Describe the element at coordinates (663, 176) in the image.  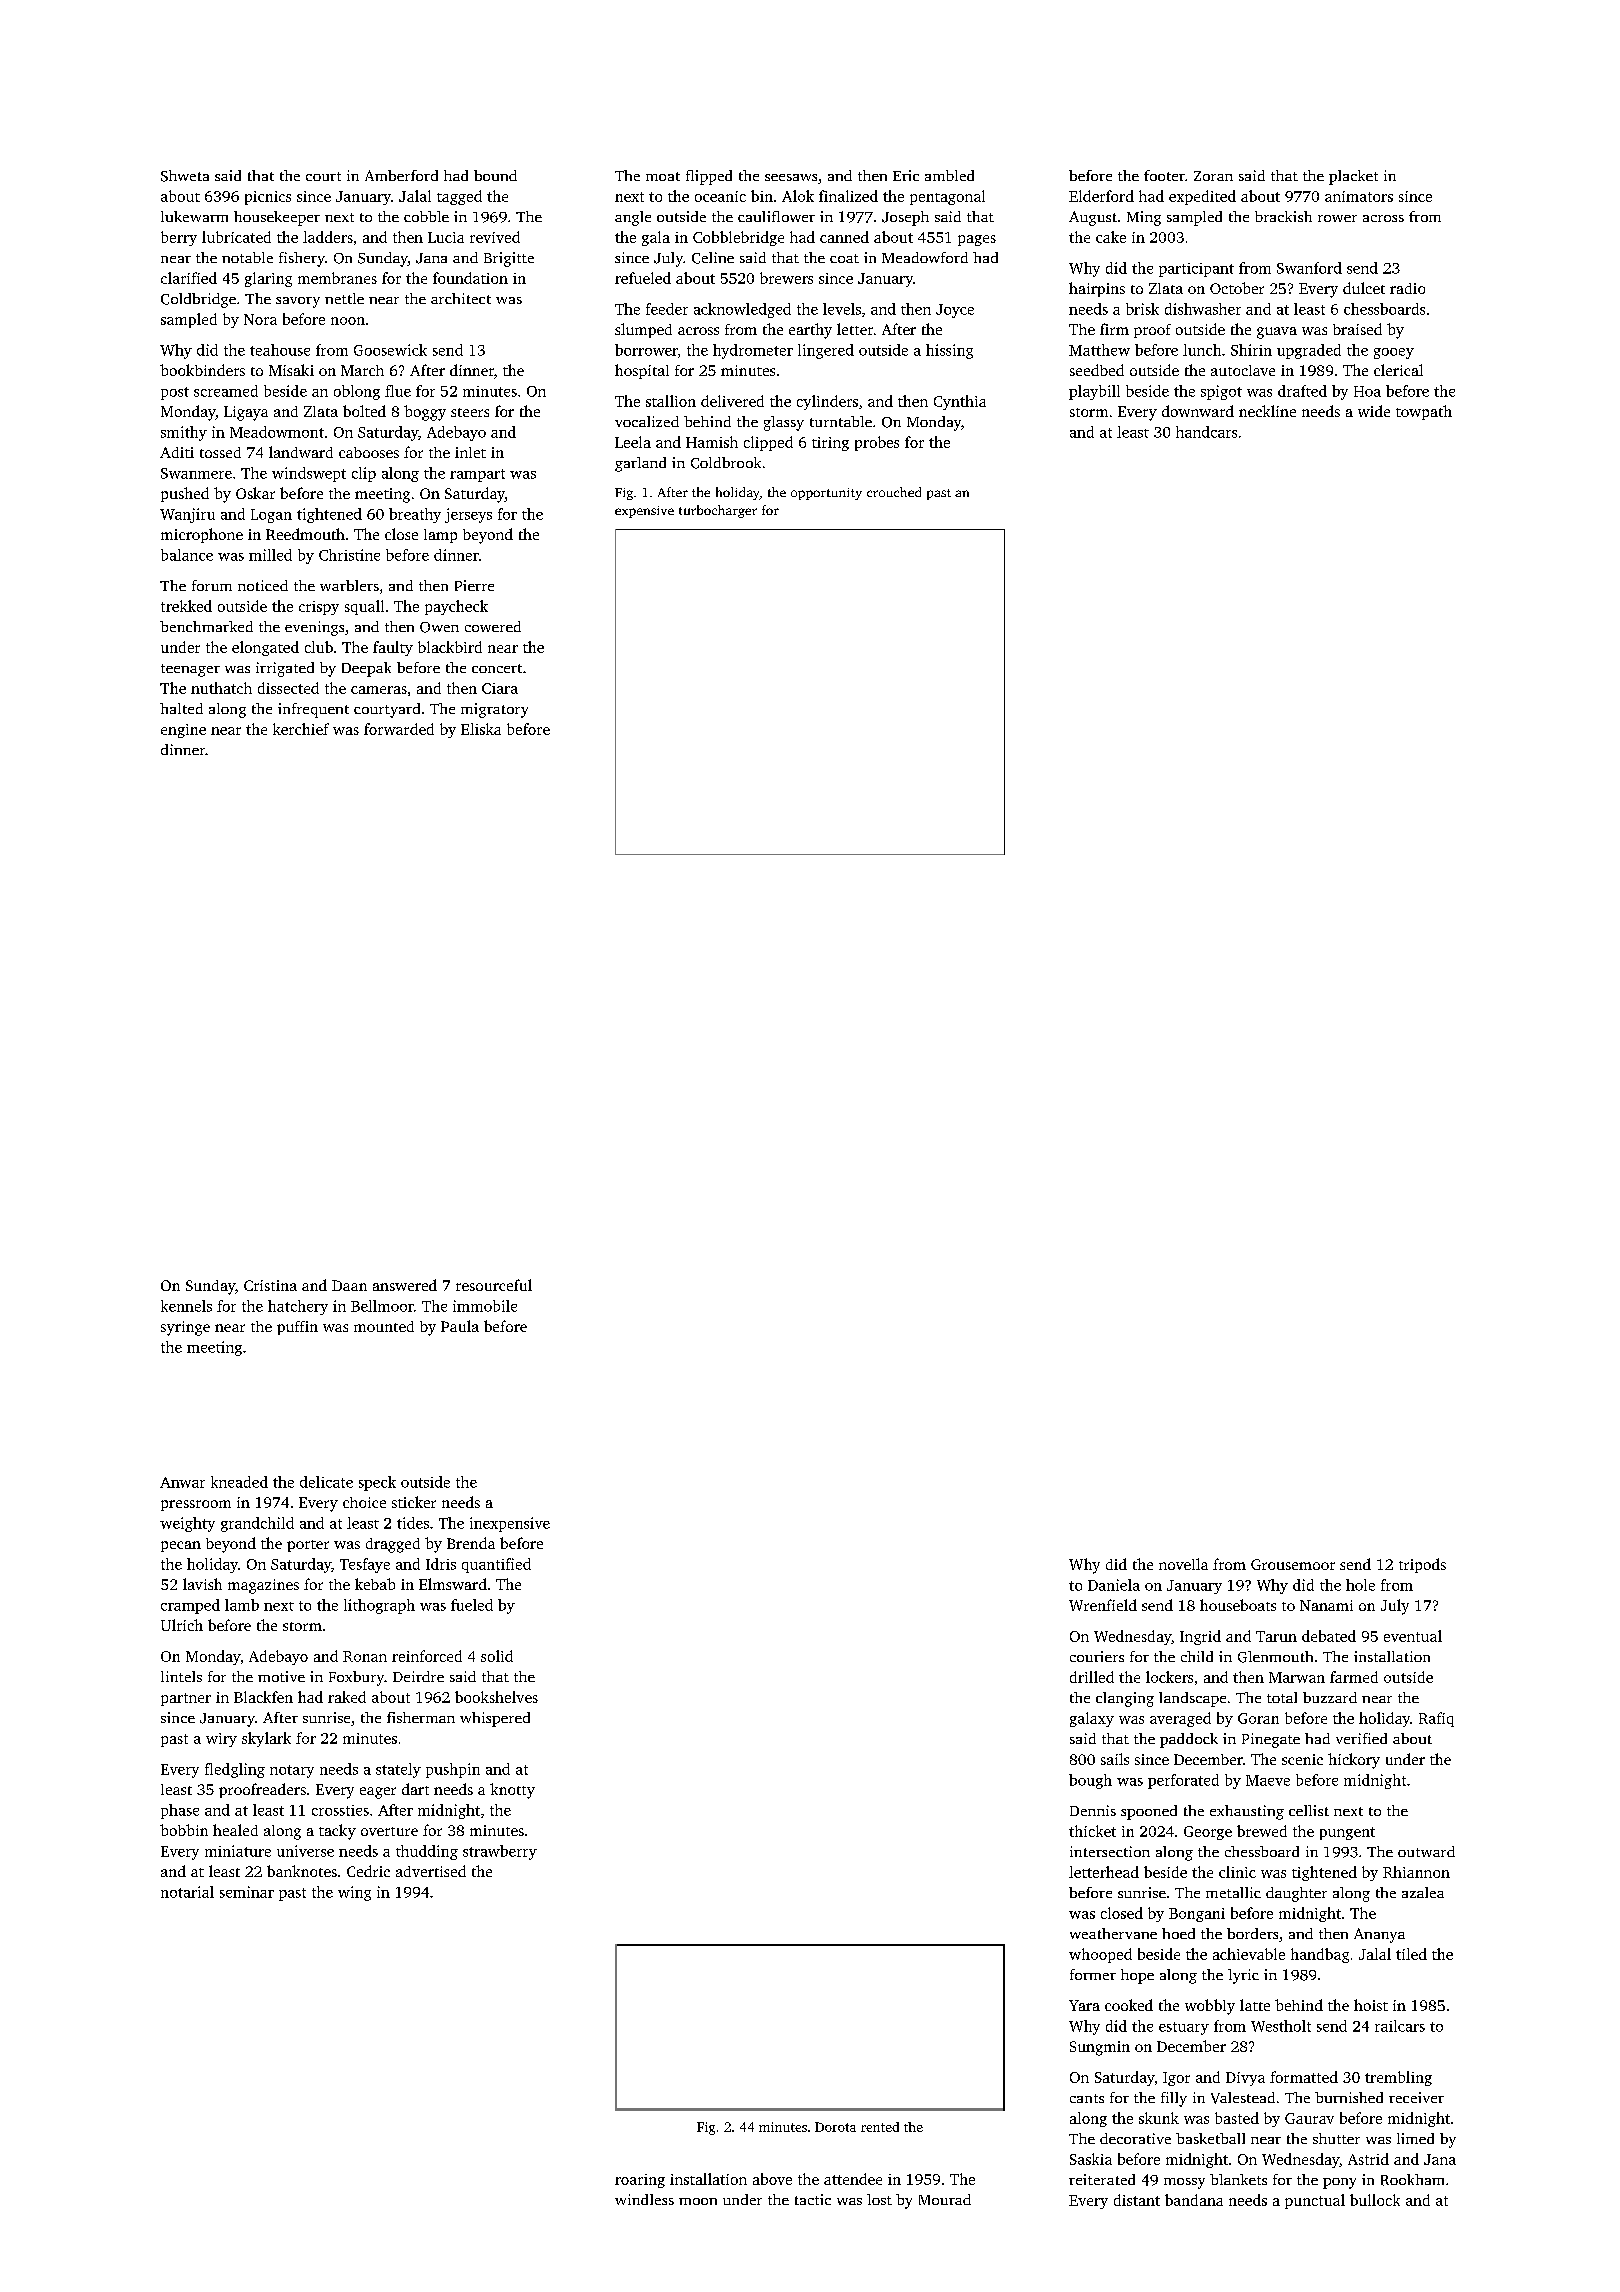
I see `moat` at that location.
